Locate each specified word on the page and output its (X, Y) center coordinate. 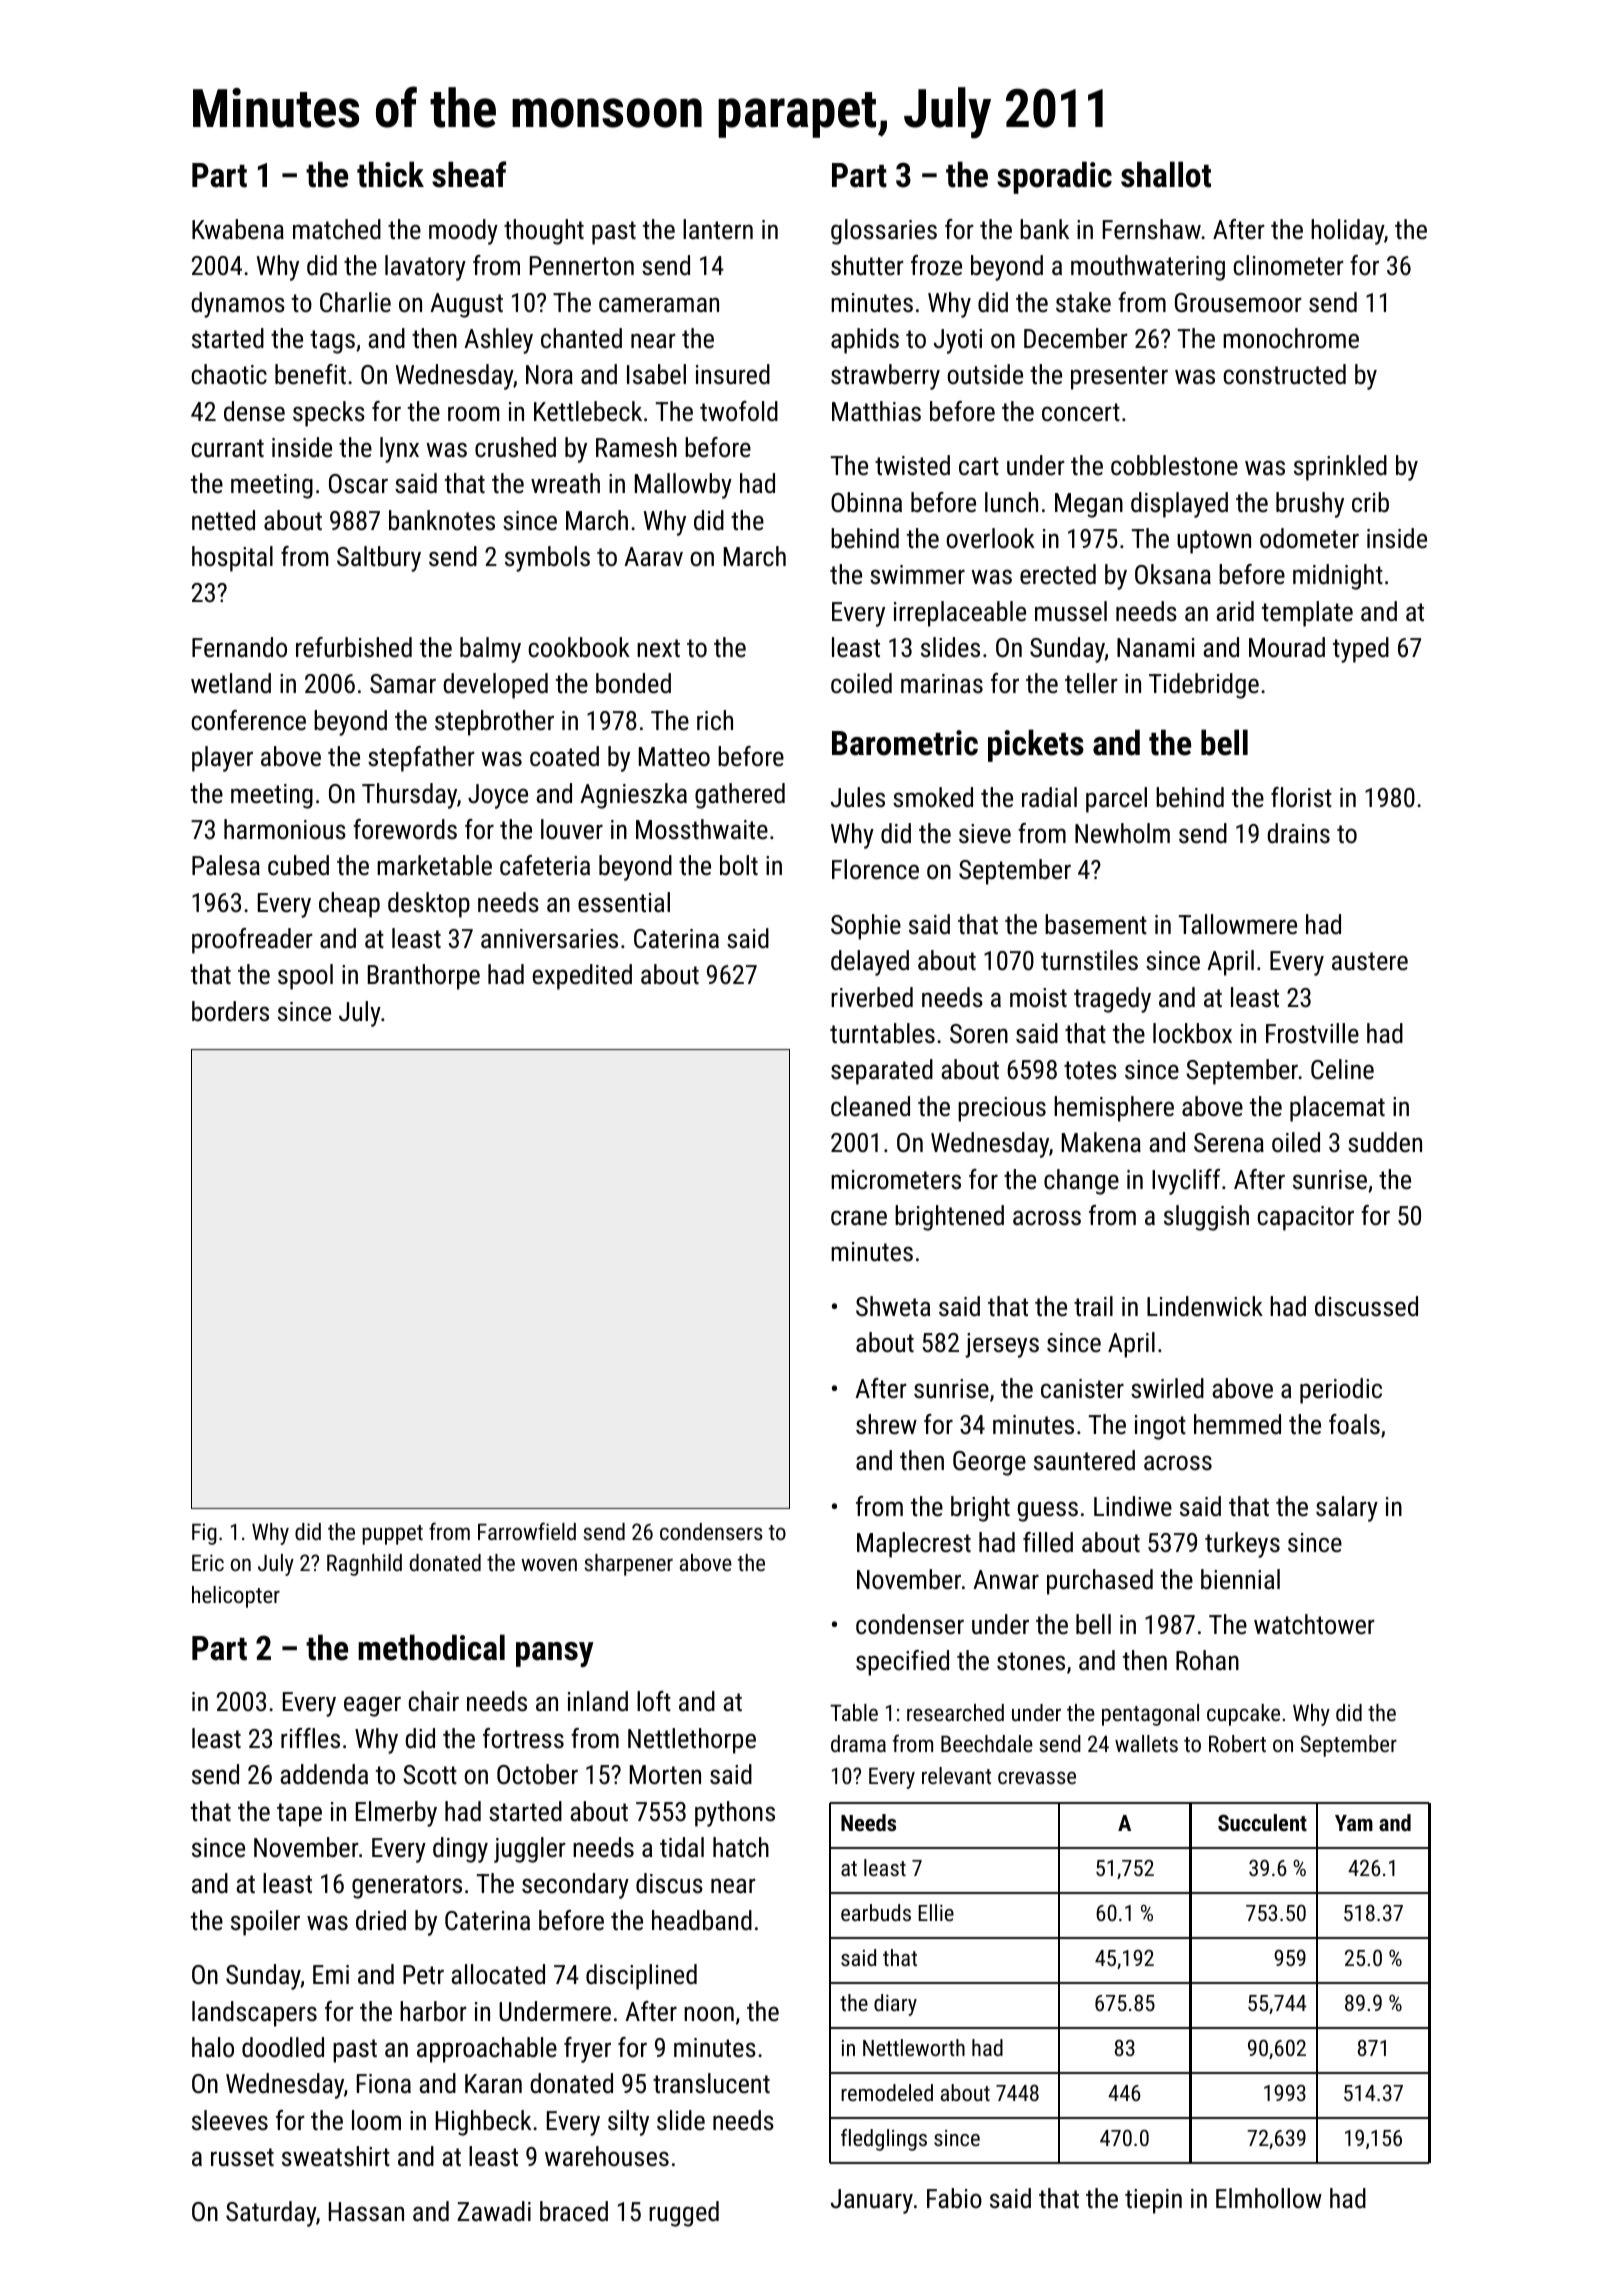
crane (859, 1218)
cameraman (659, 305)
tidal (682, 1847)
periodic (1341, 1391)
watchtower (1314, 1624)
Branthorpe (424, 977)
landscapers (254, 2014)
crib (1370, 502)
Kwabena (238, 229)
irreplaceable (960, 614)
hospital (232, 559)
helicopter (236, 1597)
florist (1301, 797)
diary (895, 2005)
